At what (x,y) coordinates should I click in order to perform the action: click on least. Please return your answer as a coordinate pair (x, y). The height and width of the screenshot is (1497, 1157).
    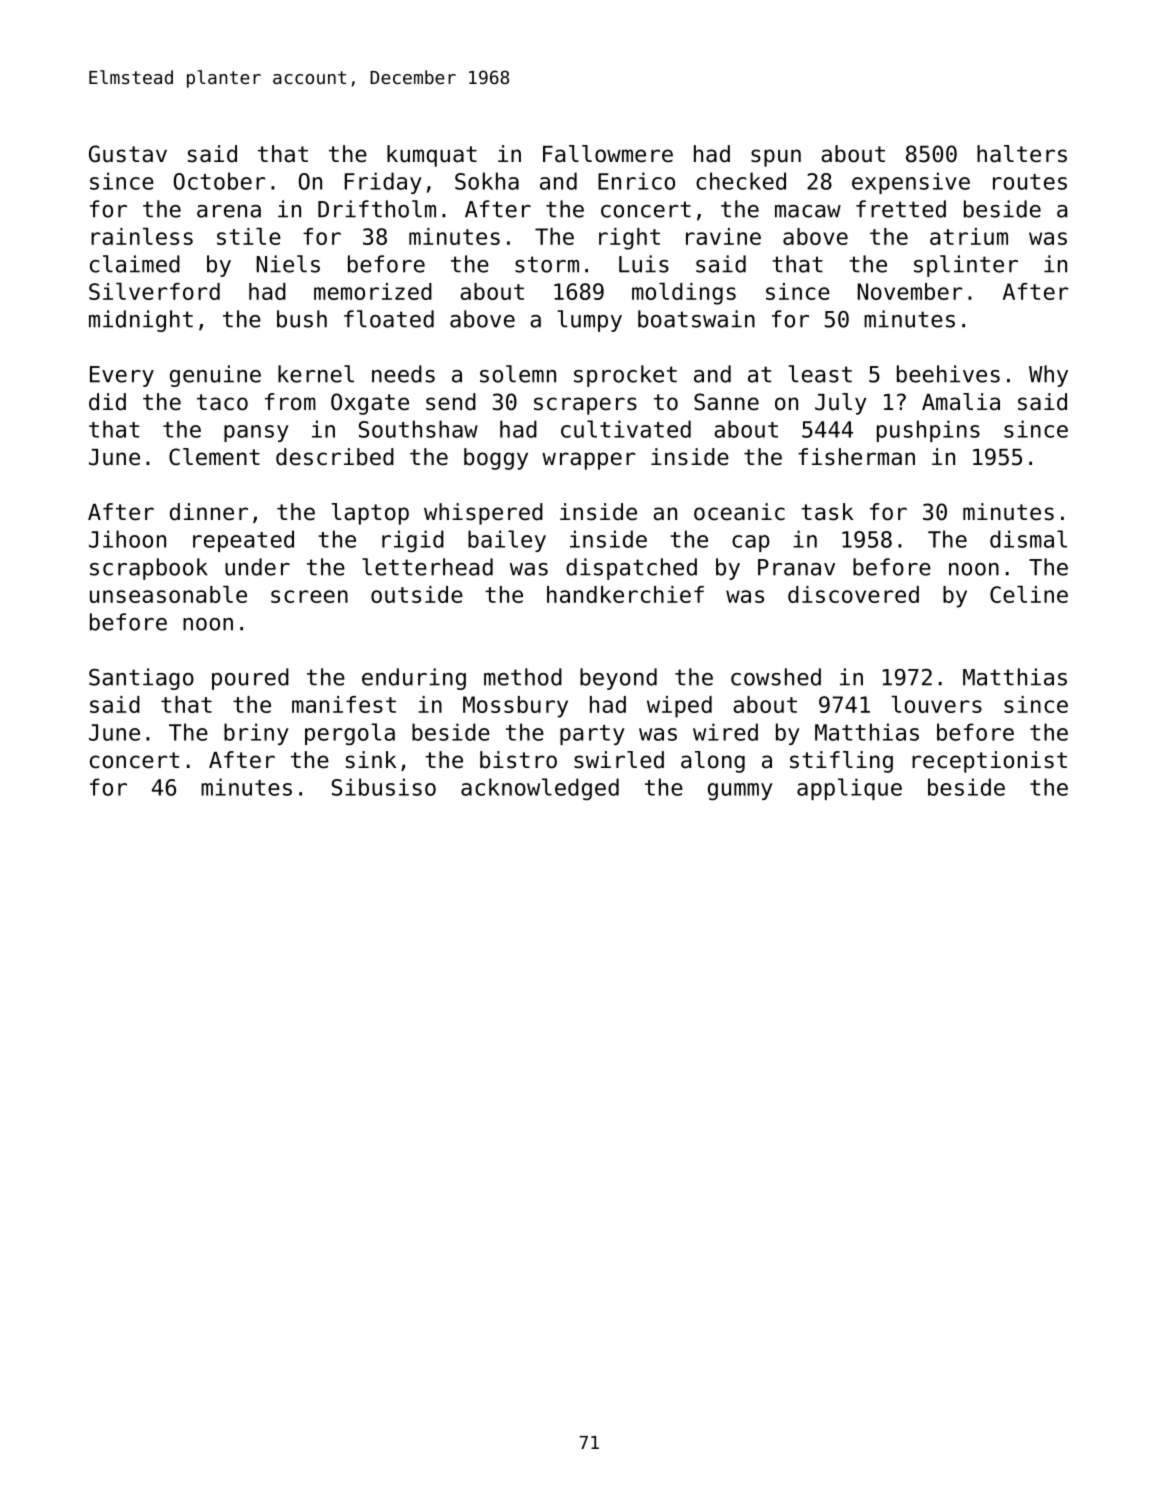
    Looking at the image, I should click on (820, 374).
